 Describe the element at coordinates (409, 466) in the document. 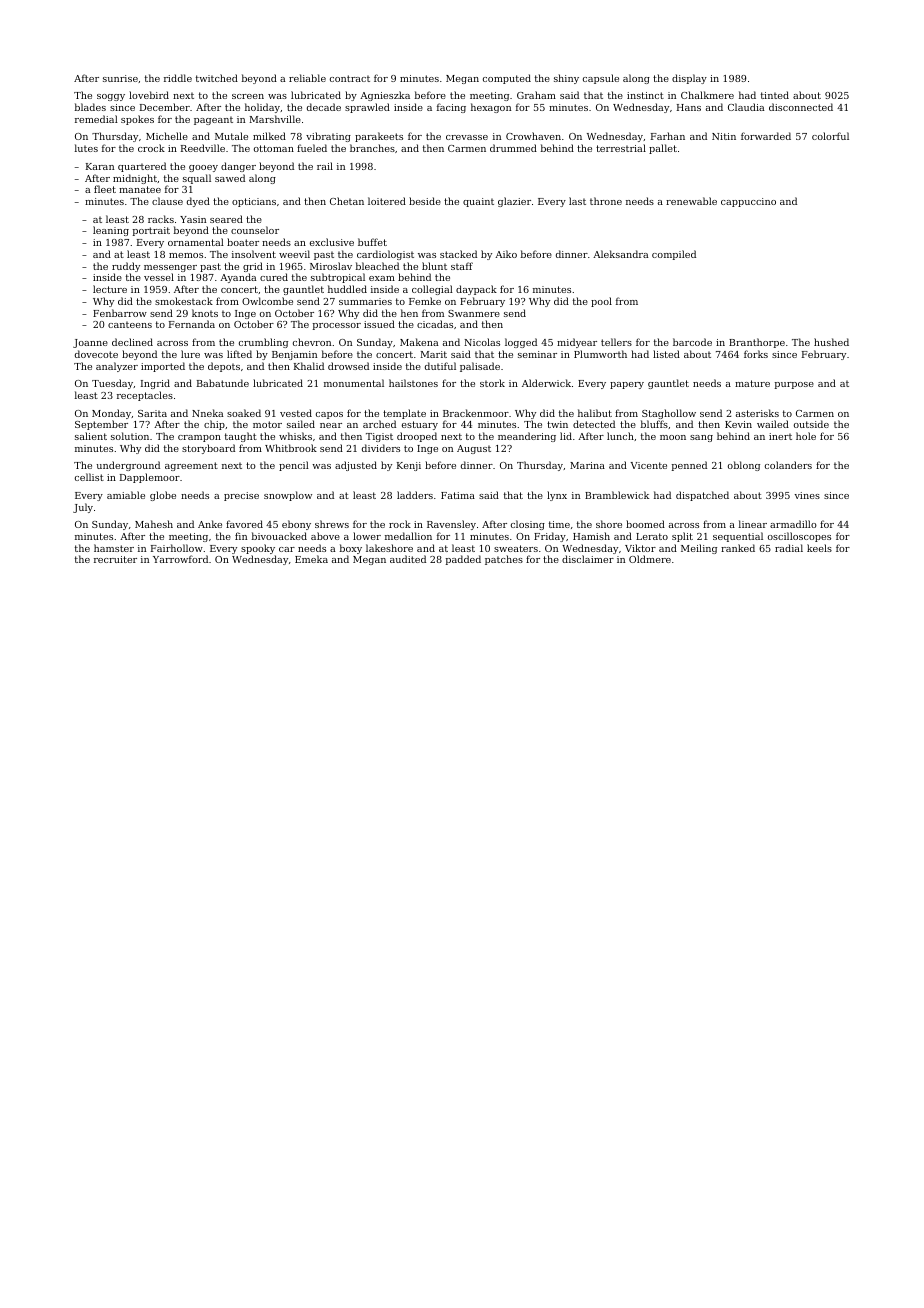

I see `Kenji` at that location.
